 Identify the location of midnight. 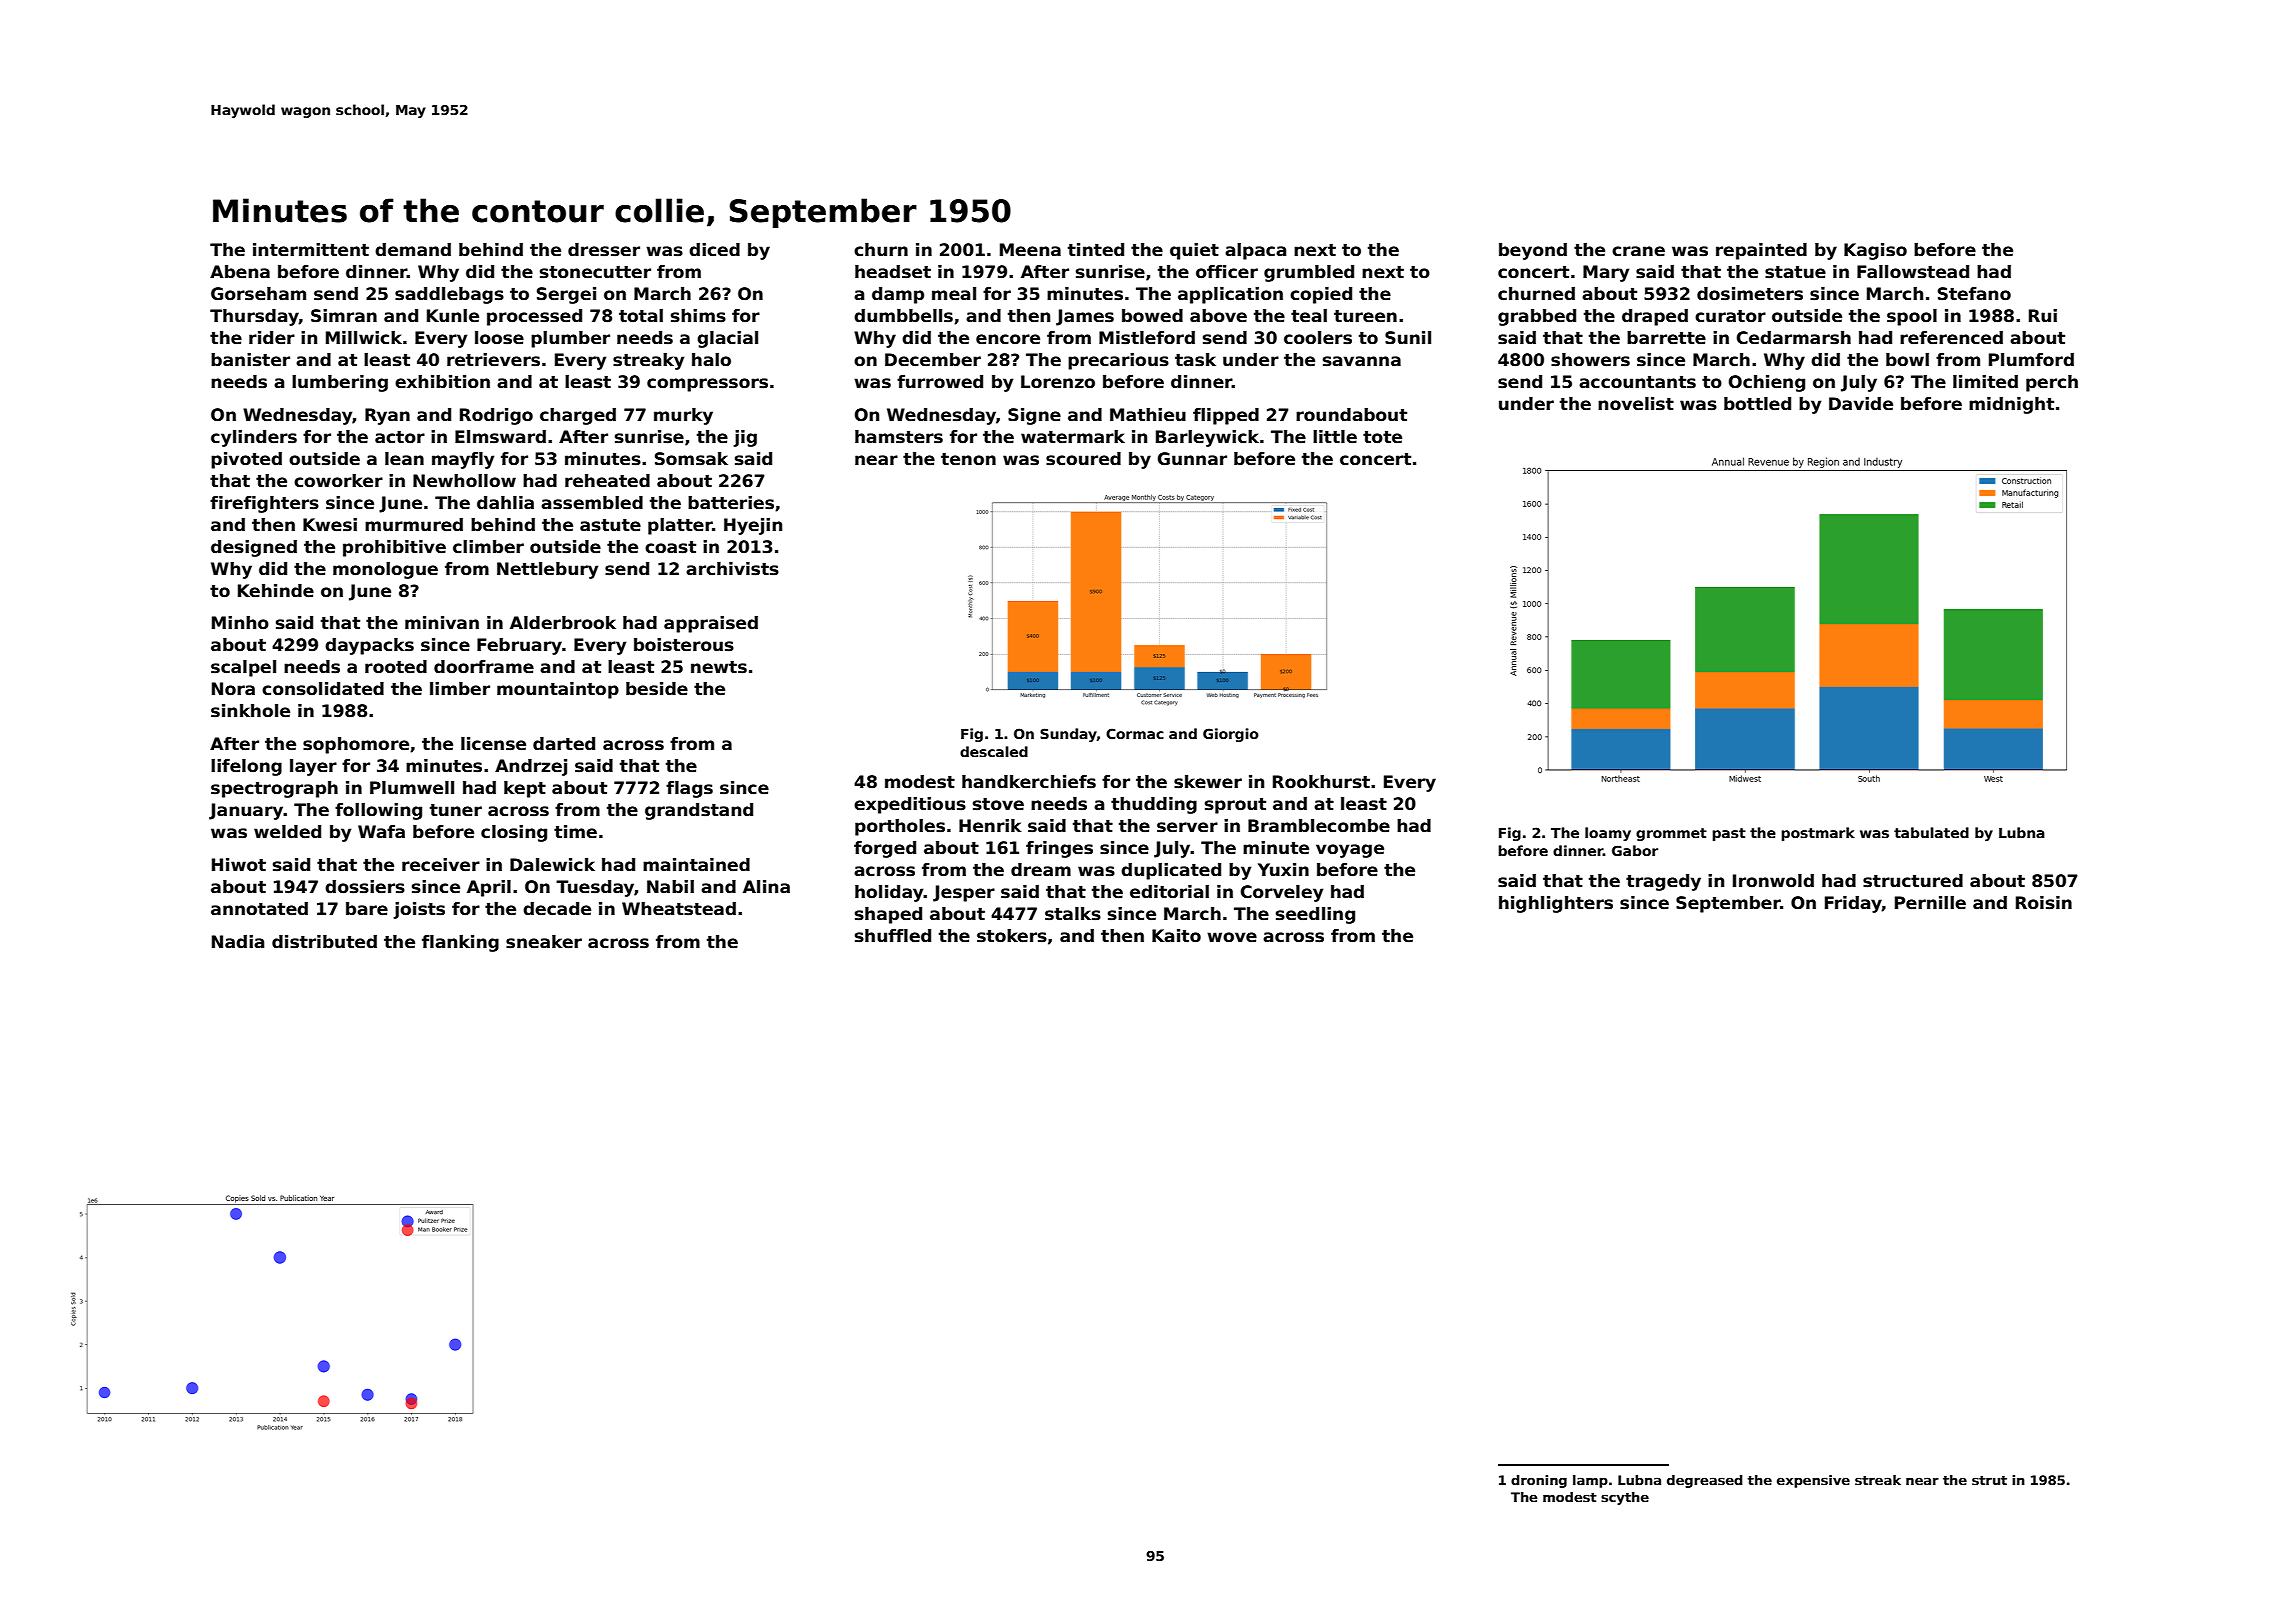
(2011, 405).
